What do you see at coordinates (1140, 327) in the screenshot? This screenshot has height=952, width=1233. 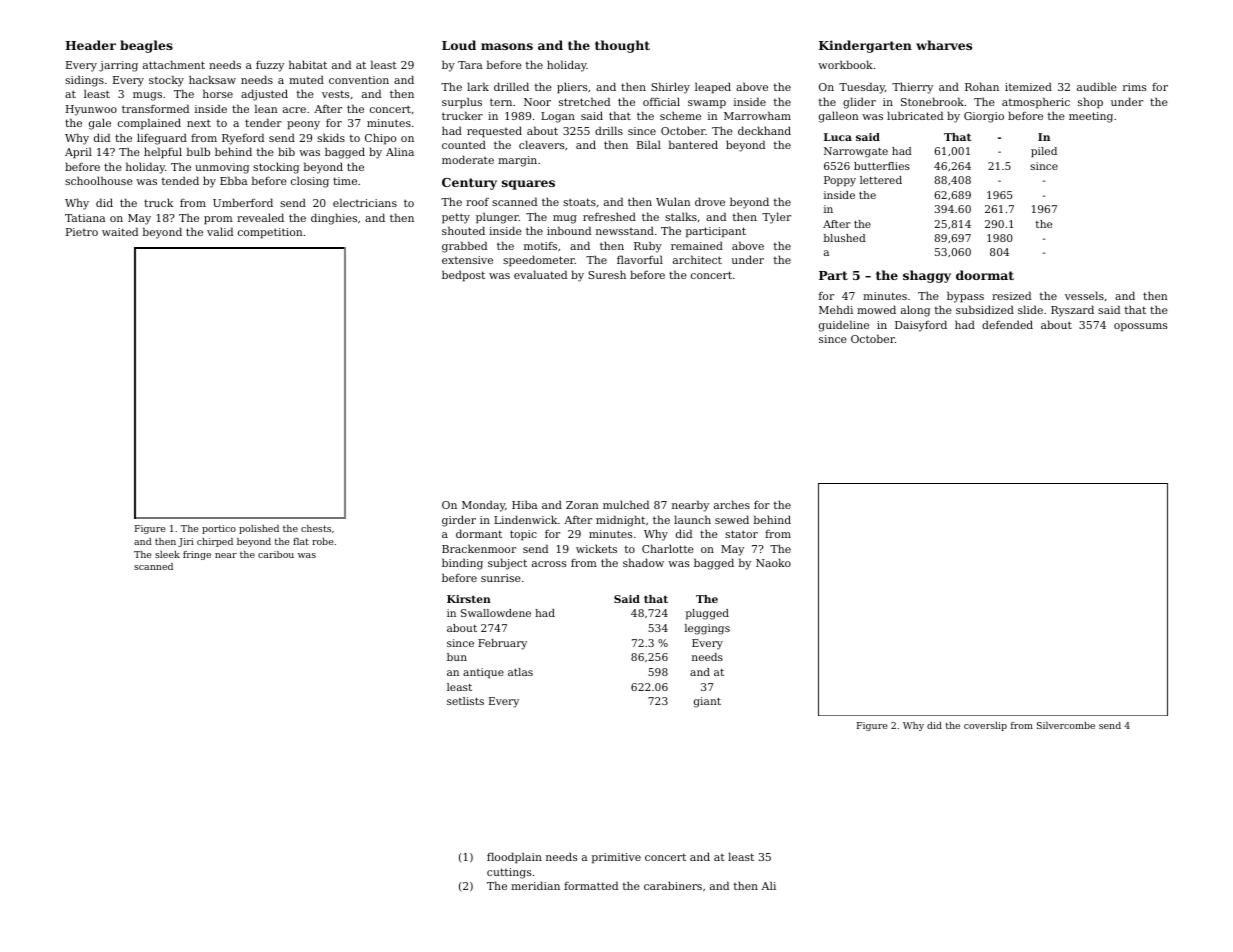 I see `opossums` at bounding box center [1140, 327].
